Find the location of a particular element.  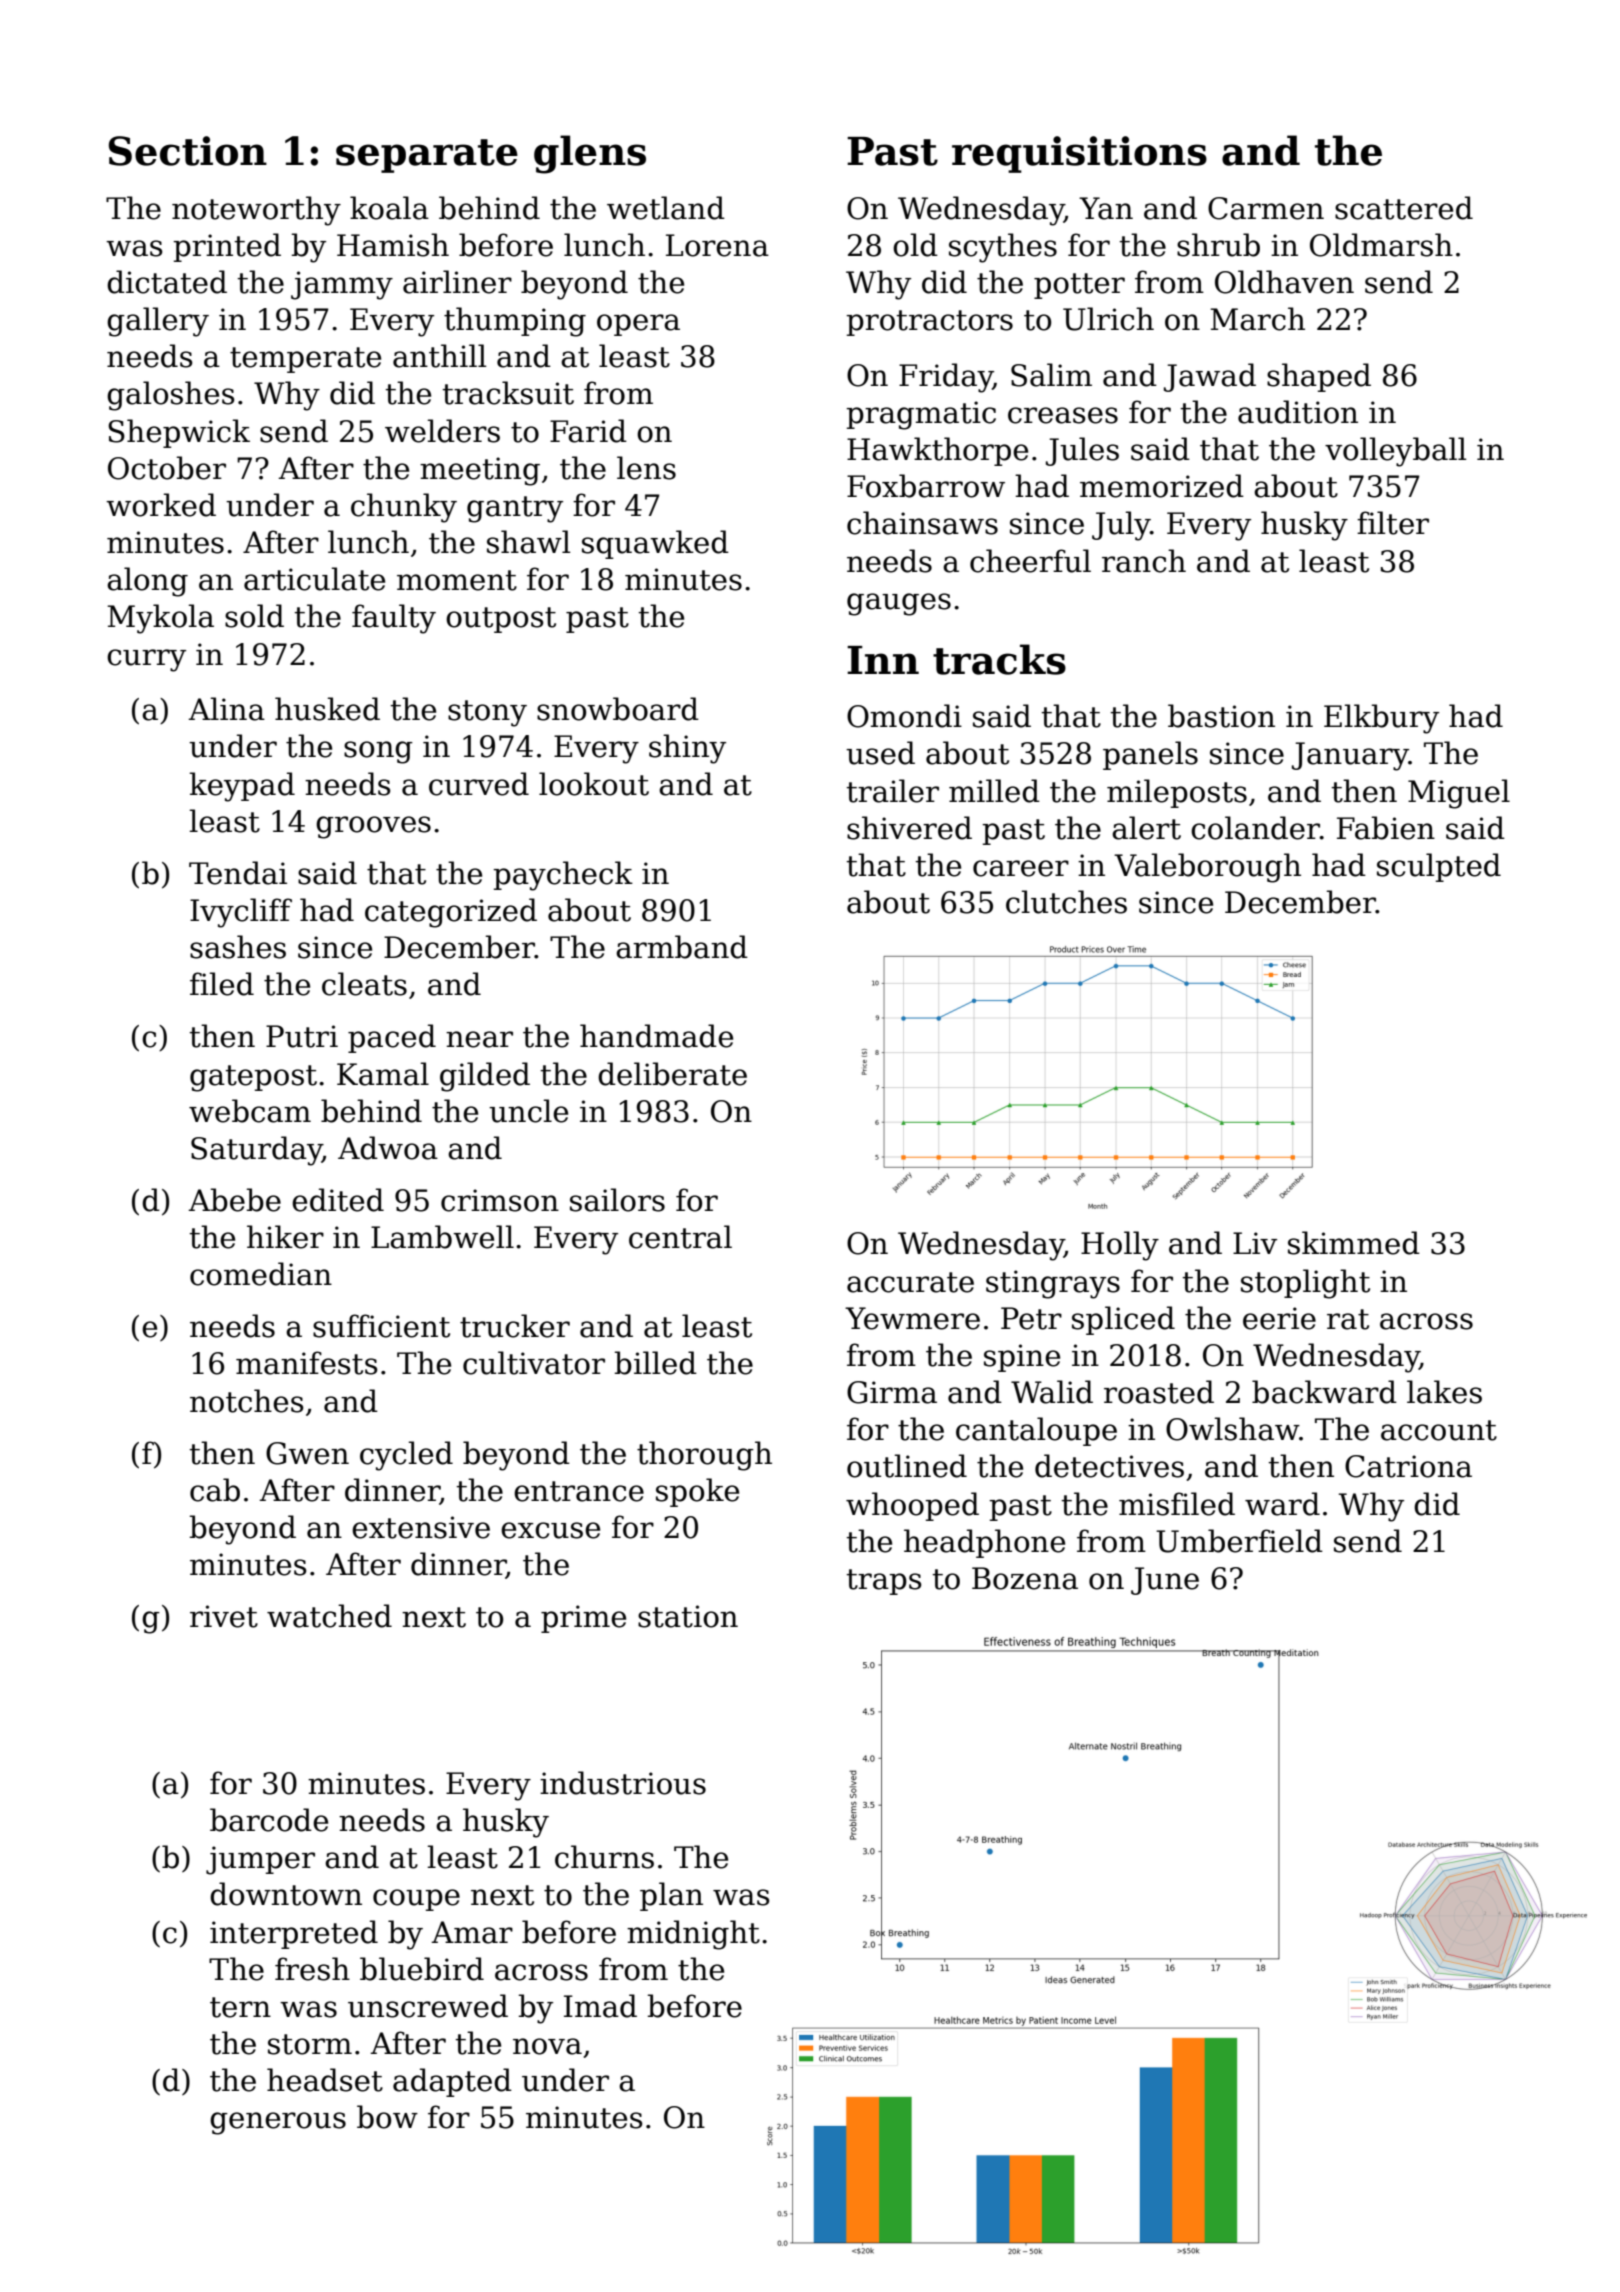

Fabien is located at coordinates (1386, 828).
